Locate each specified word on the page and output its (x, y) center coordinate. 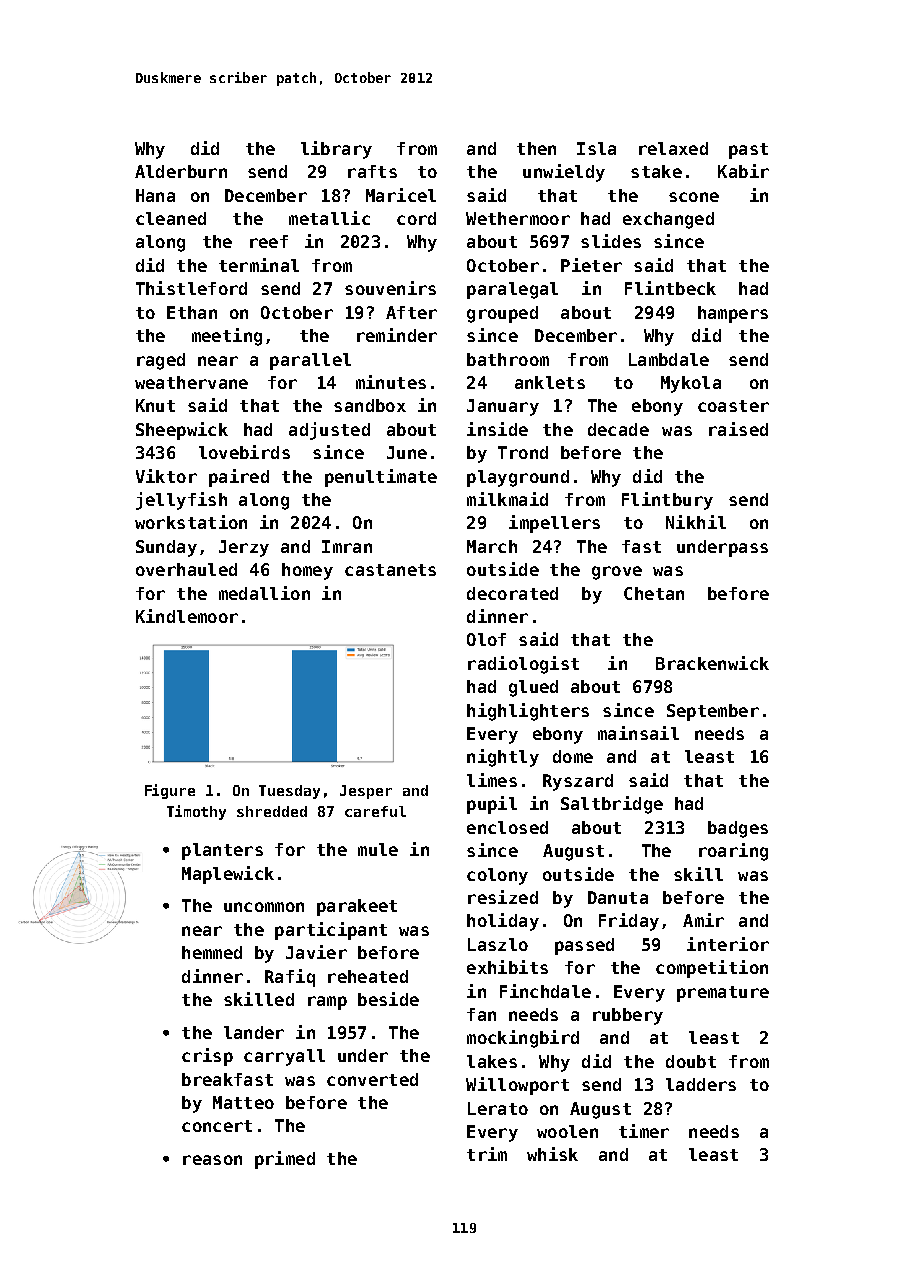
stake (656, 171)
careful (375, 811)
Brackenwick (712, 663)
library (336, 150)
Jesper (366, 792)
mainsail (638, 733)
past (748, 151)
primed (285, 1160)
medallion (264, 593)
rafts (372, 171)
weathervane (191, 382)
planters (222, 851)
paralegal (512, 290)
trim (487, 1154)
